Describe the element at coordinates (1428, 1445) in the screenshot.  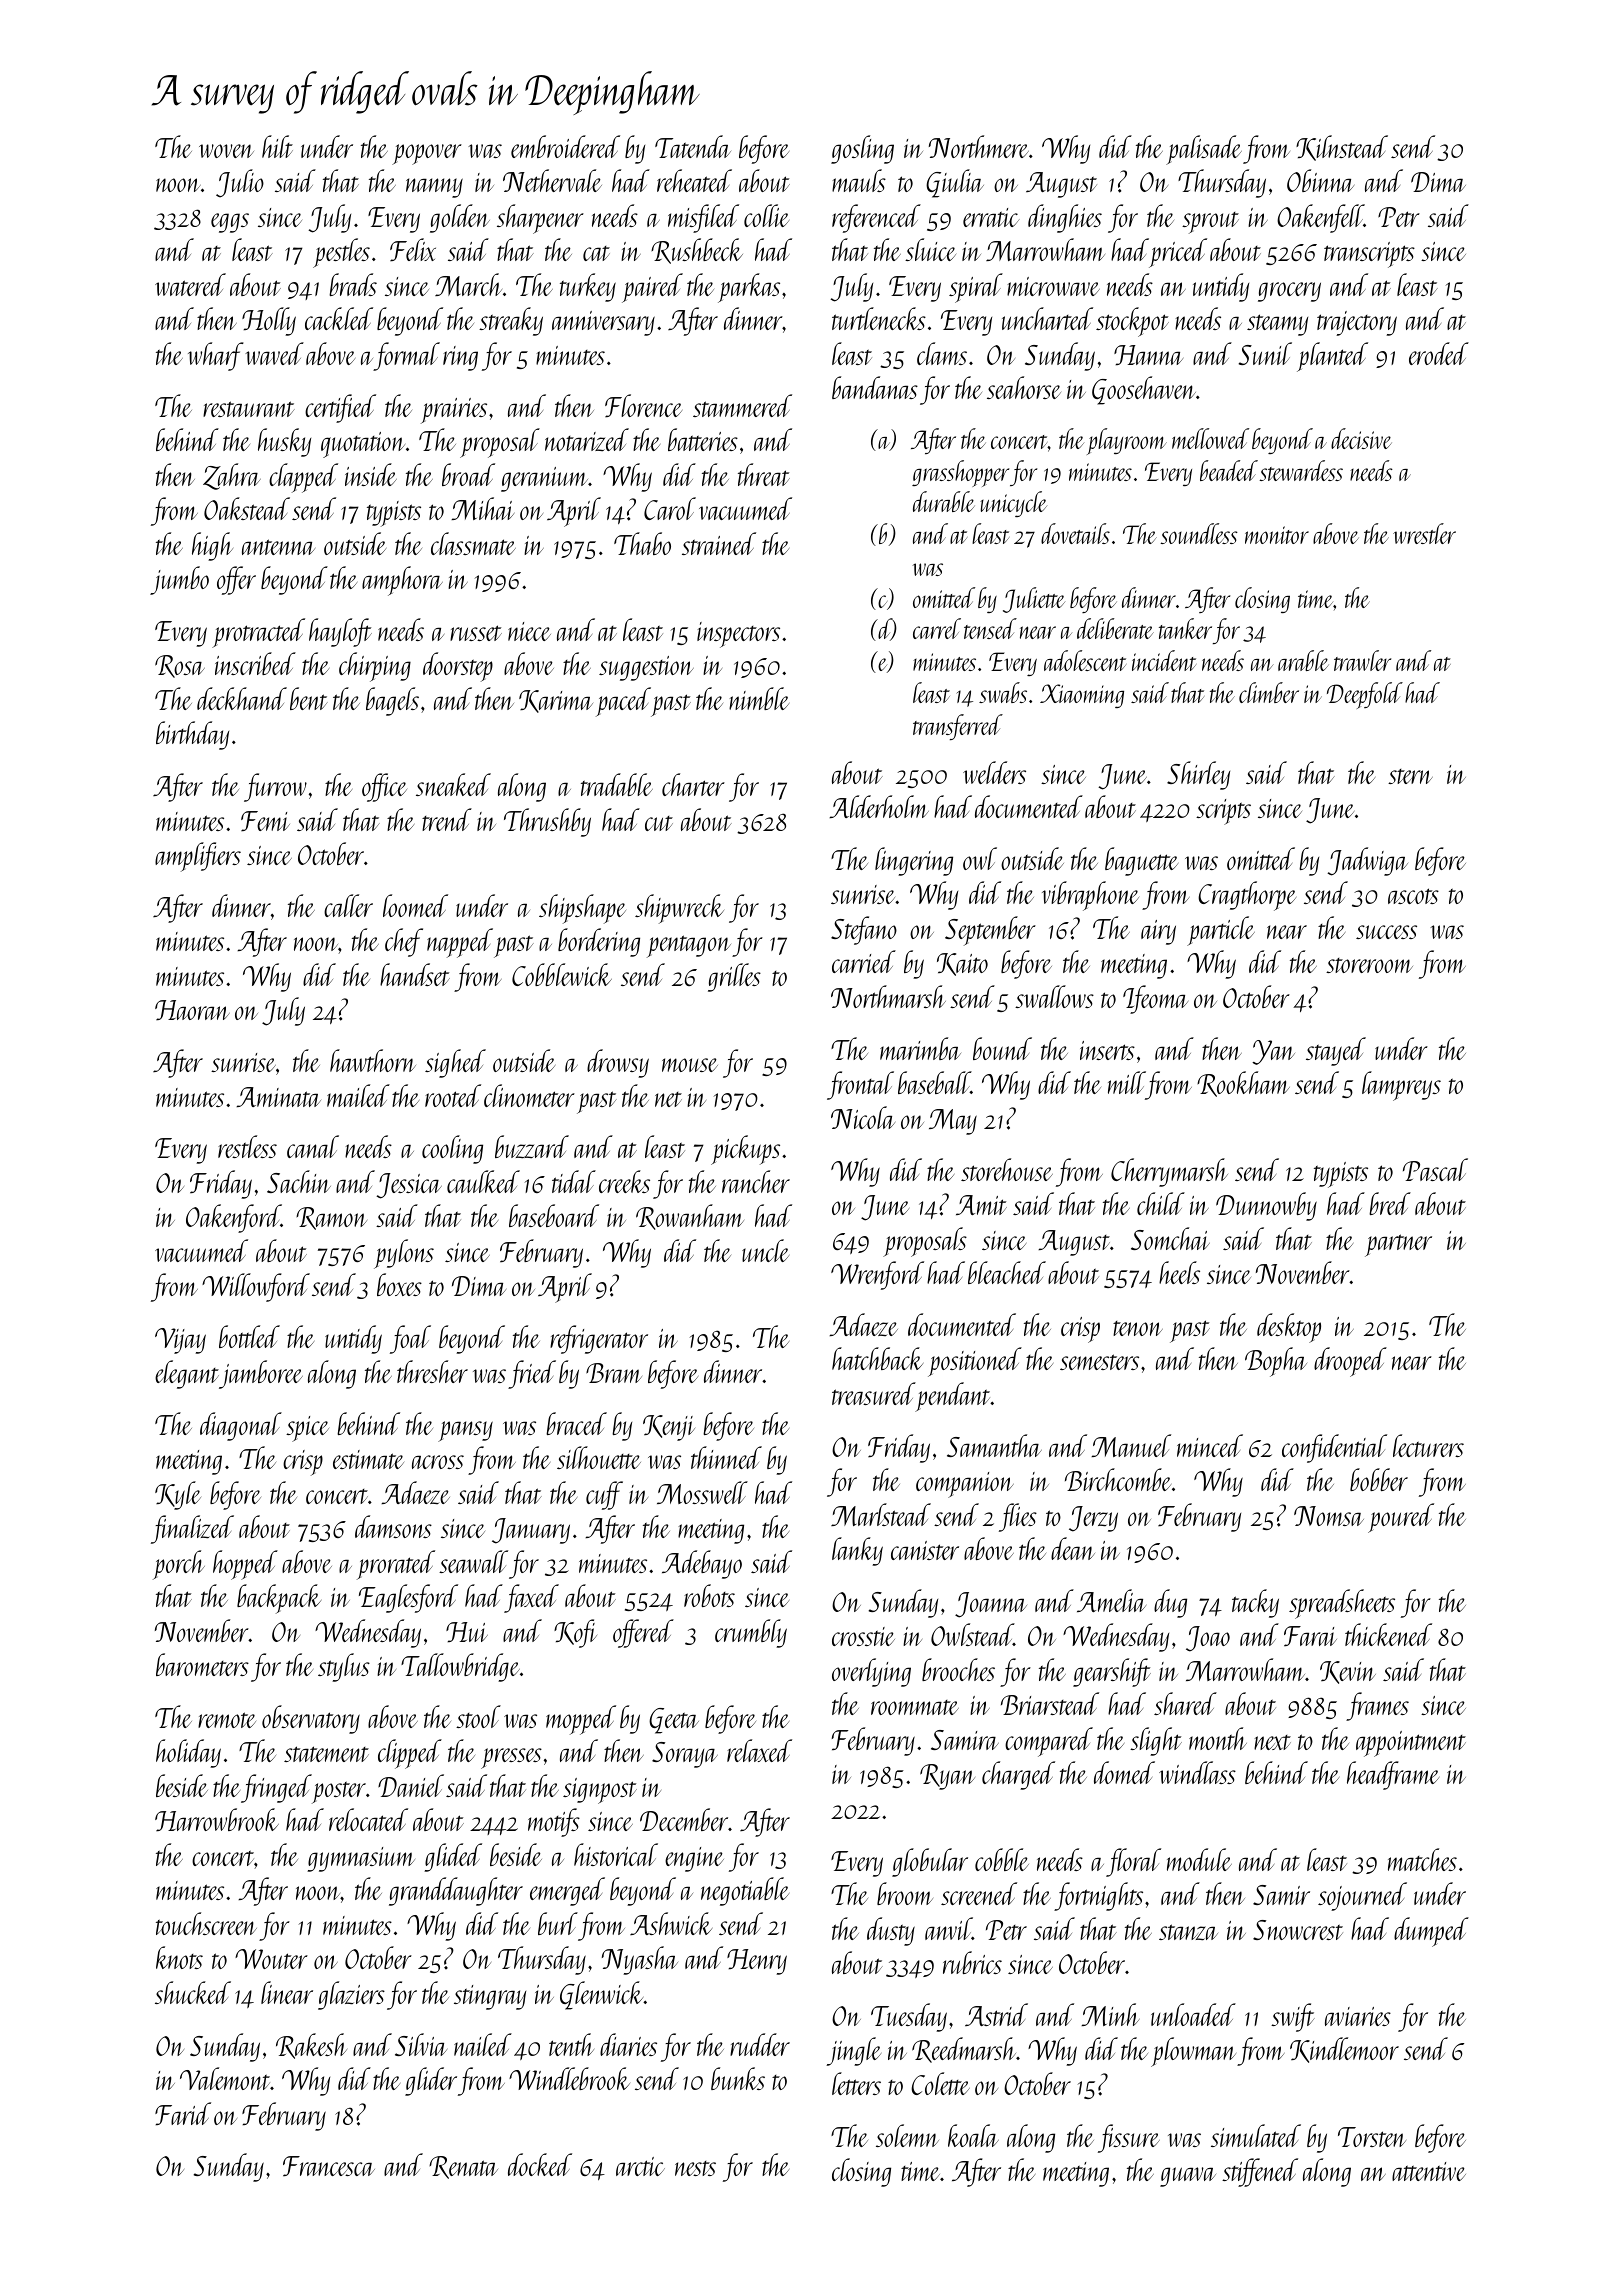
I see `lecturers` at that location.
